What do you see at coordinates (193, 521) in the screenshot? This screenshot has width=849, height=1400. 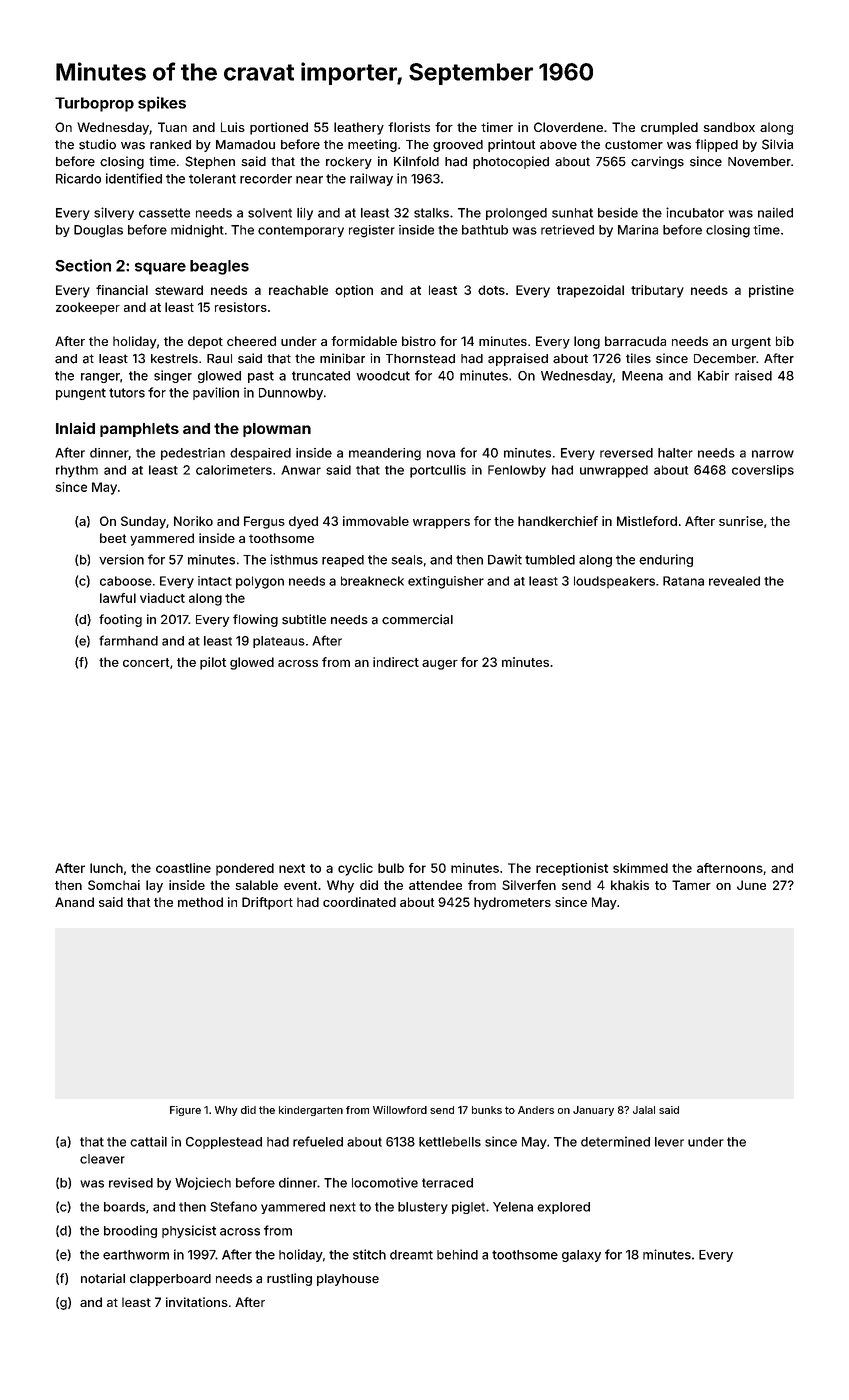 I see `Noriko` at bounding box center [193, 521].
